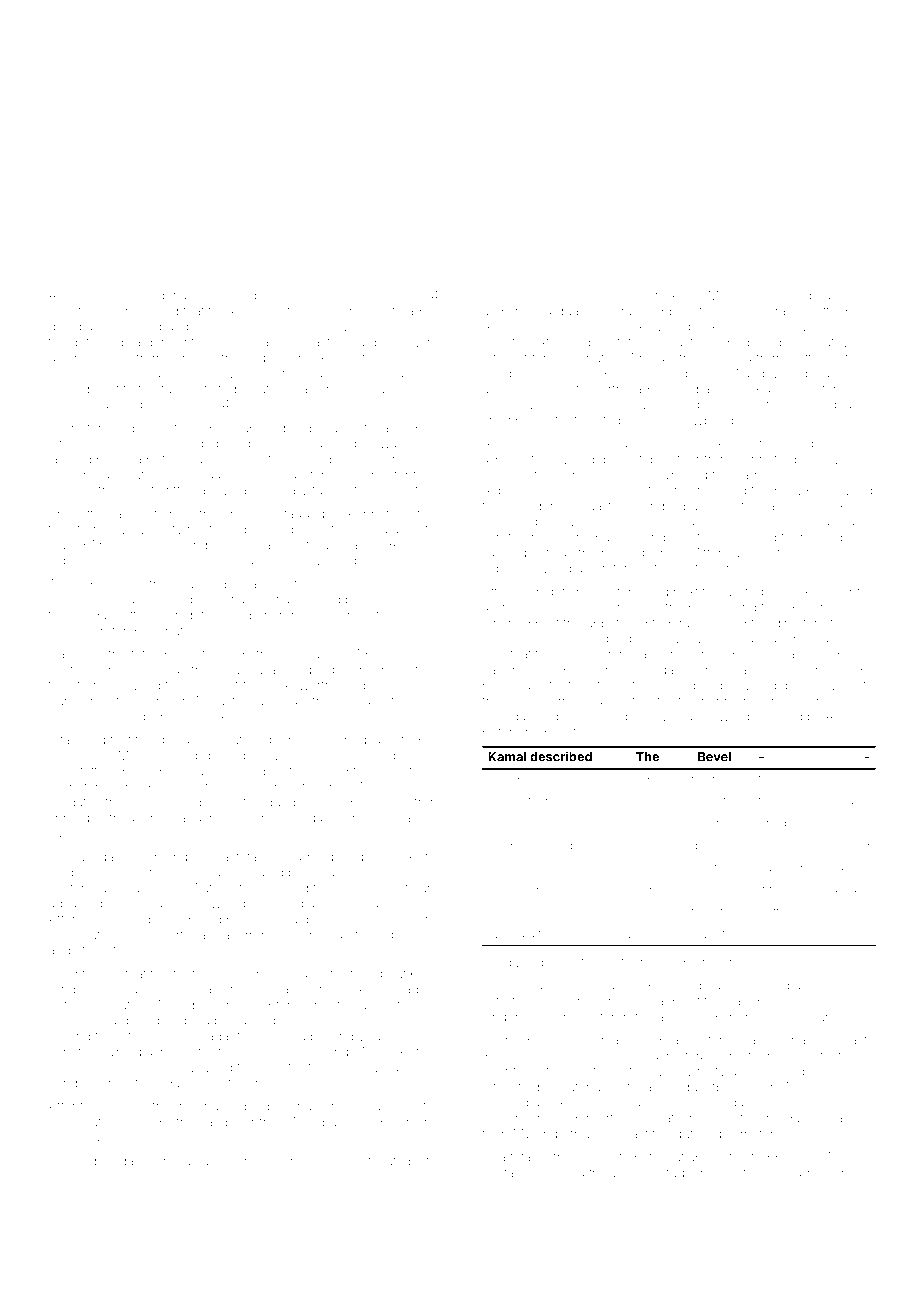 The height and width of the image is (1314, 924). Describe the element at coordinates (240, 787) in the image. I see `Alessia` at that location.
